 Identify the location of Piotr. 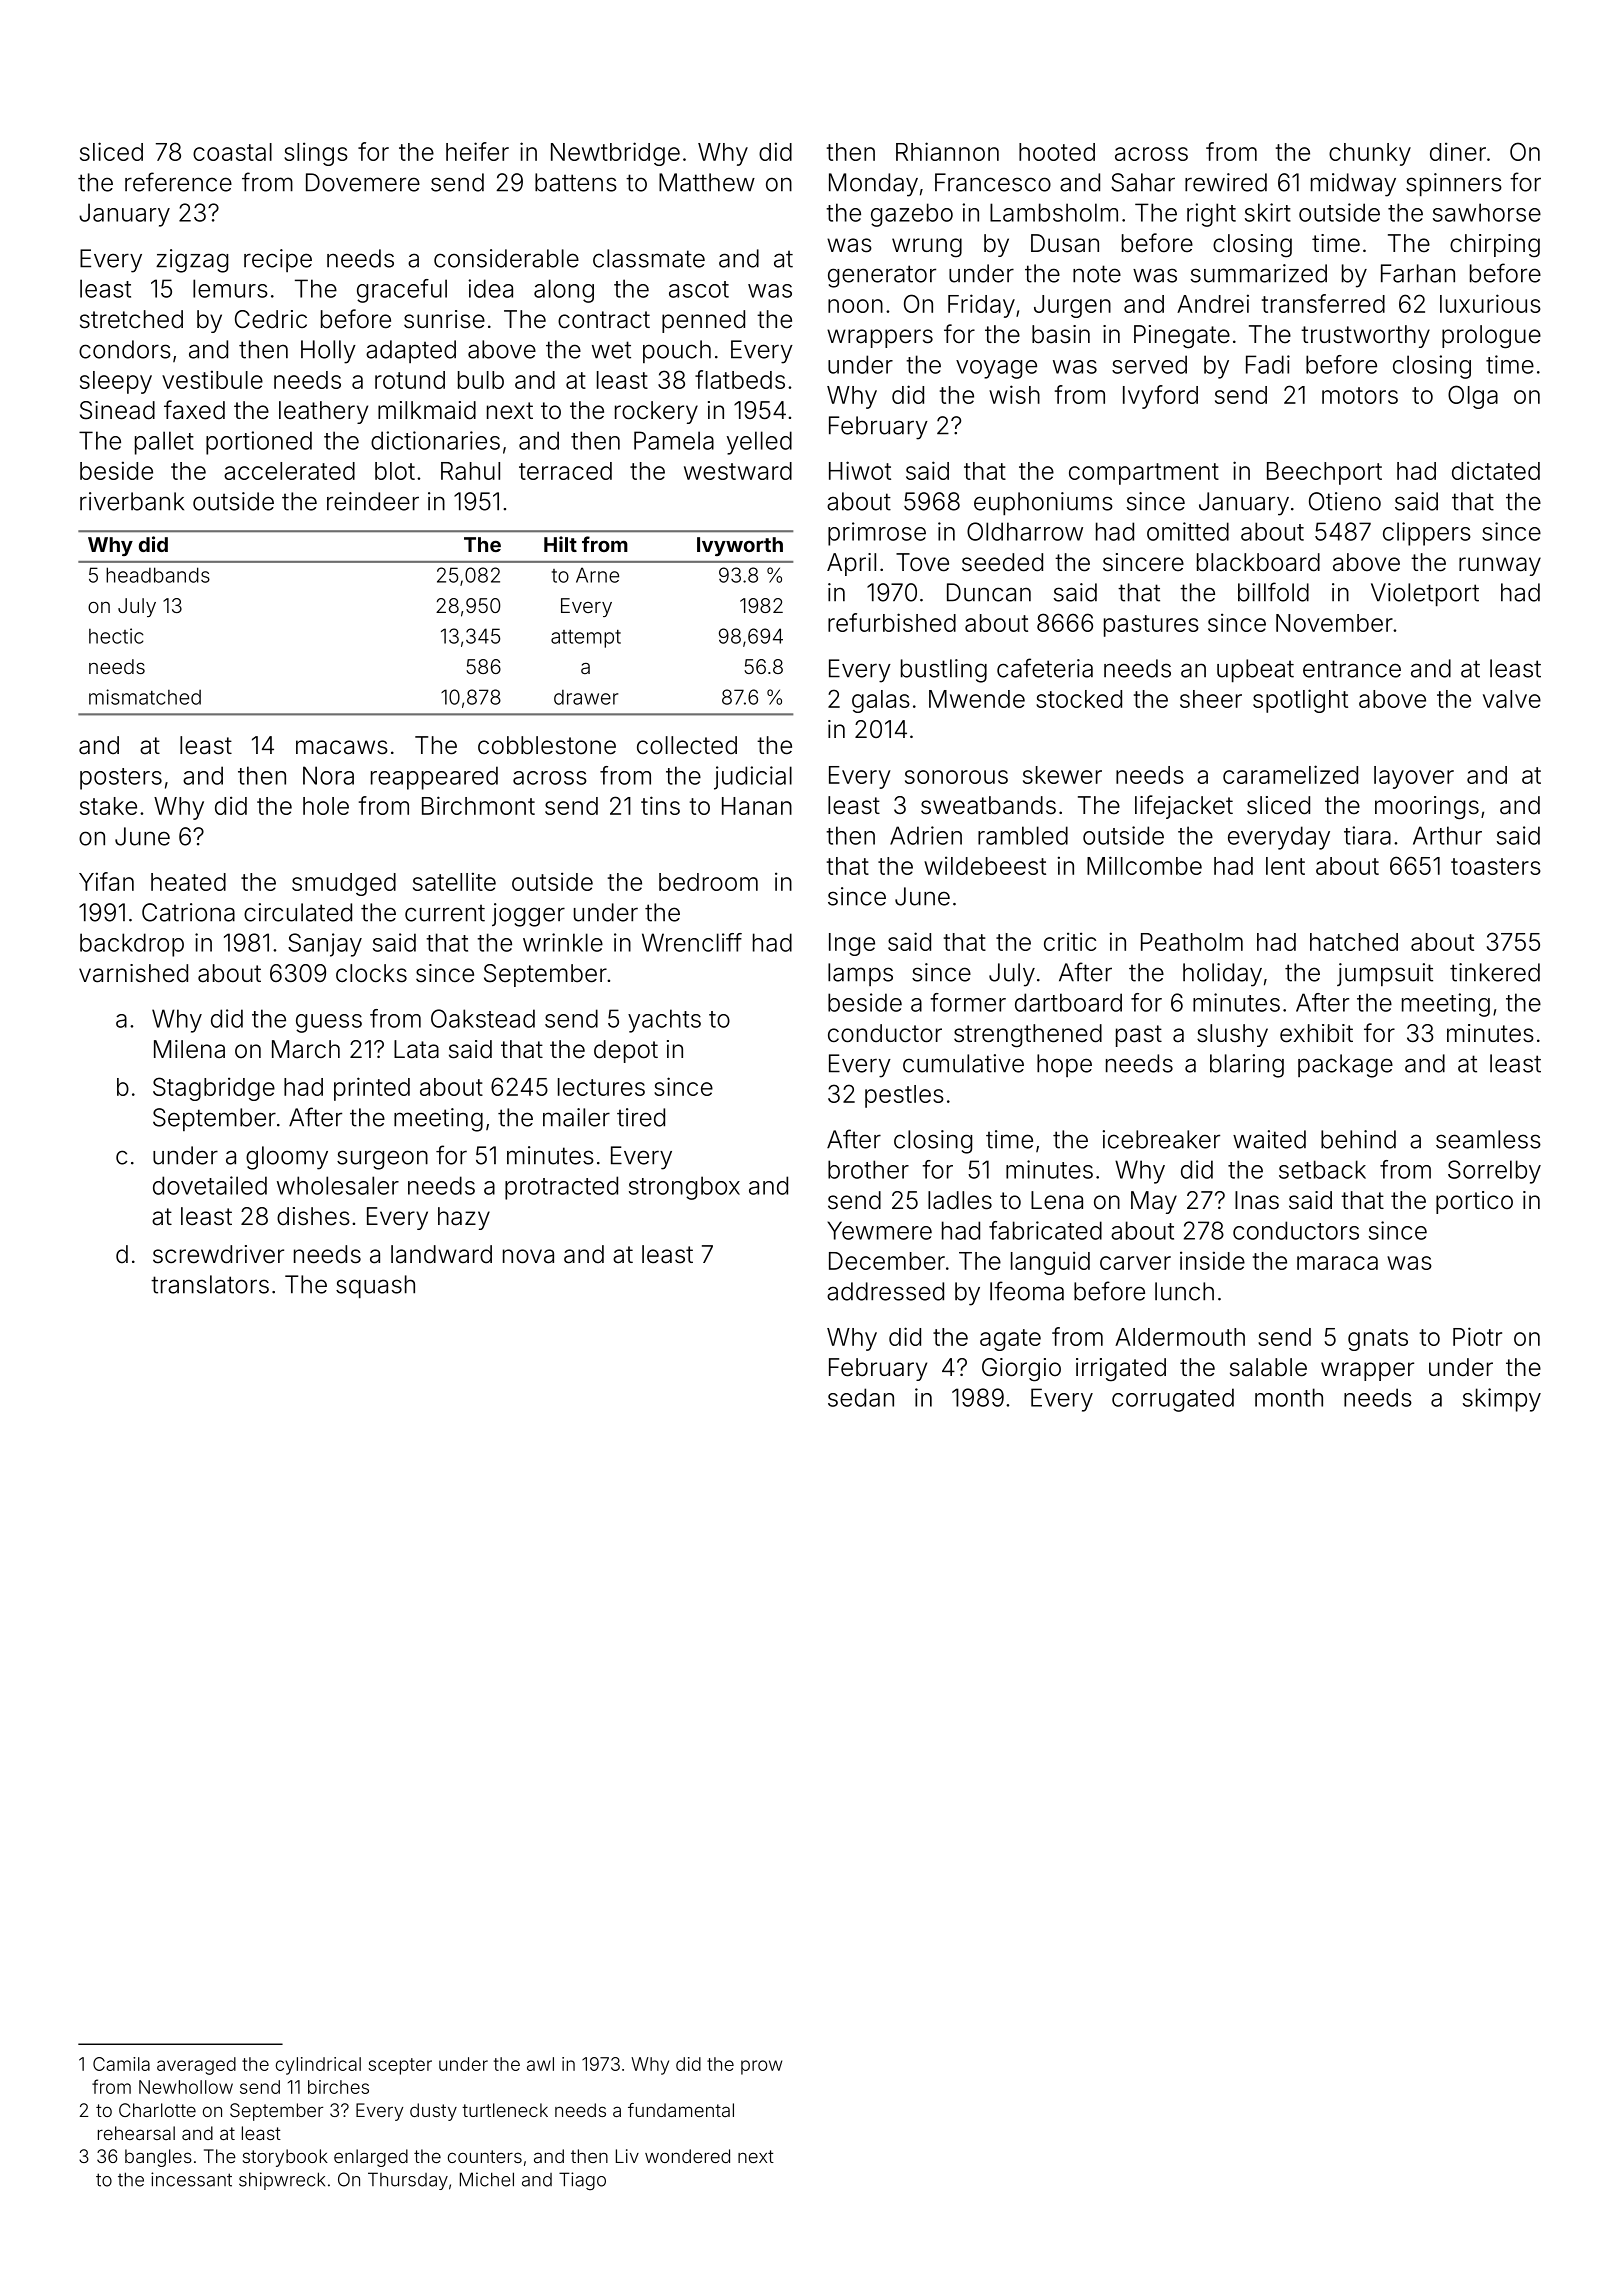
(1477, 1336).
